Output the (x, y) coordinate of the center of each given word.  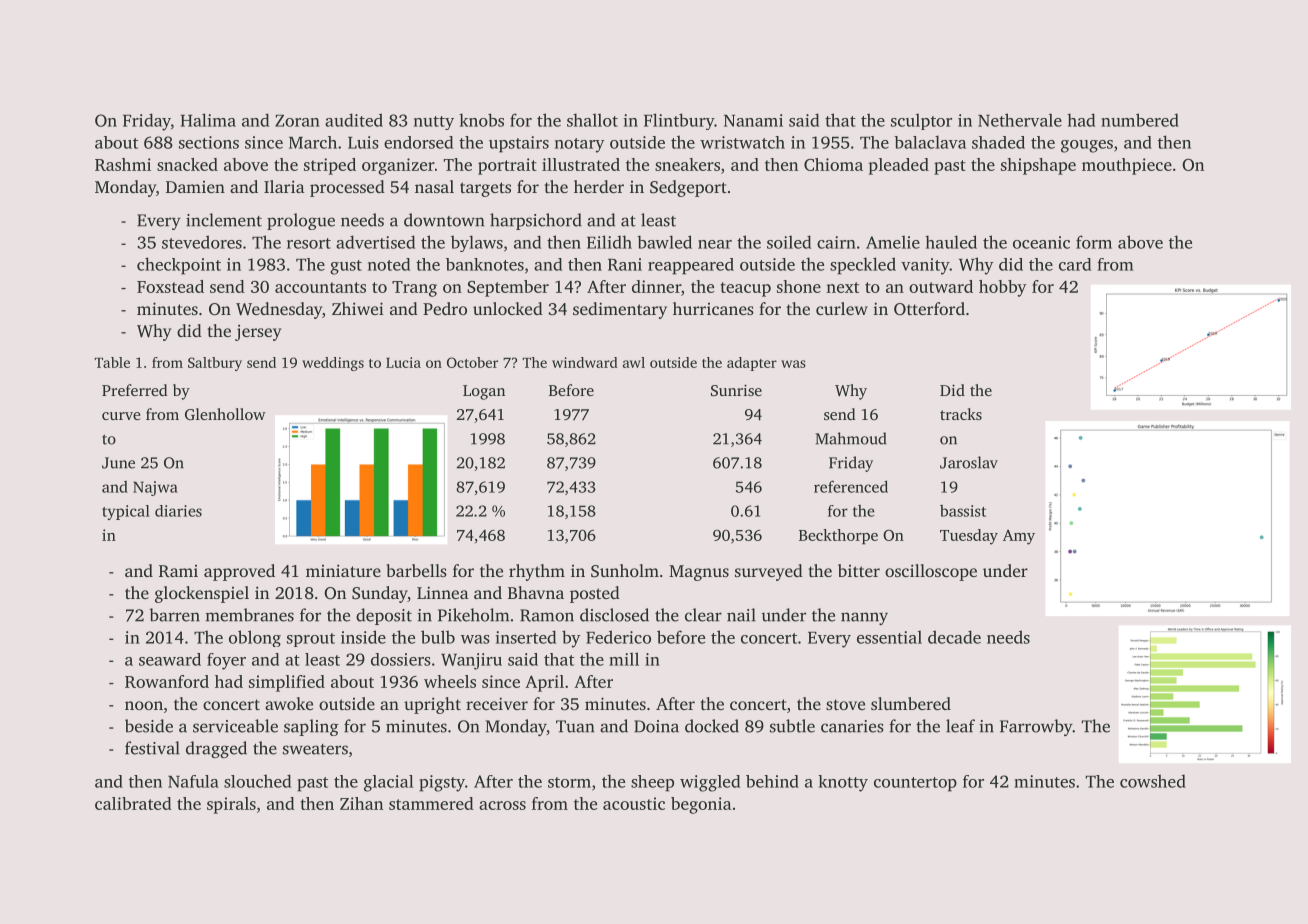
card (1075, 264)
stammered (431, 803)
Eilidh (609, 242)
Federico (618, 637)
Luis (363, 142)
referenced (851, 486)
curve (121, 416)
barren (174, 615)
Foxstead (170, 286)
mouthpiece (1127, 166)
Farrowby (1036, 727)
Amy (1019, 537)
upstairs (519, 144)
